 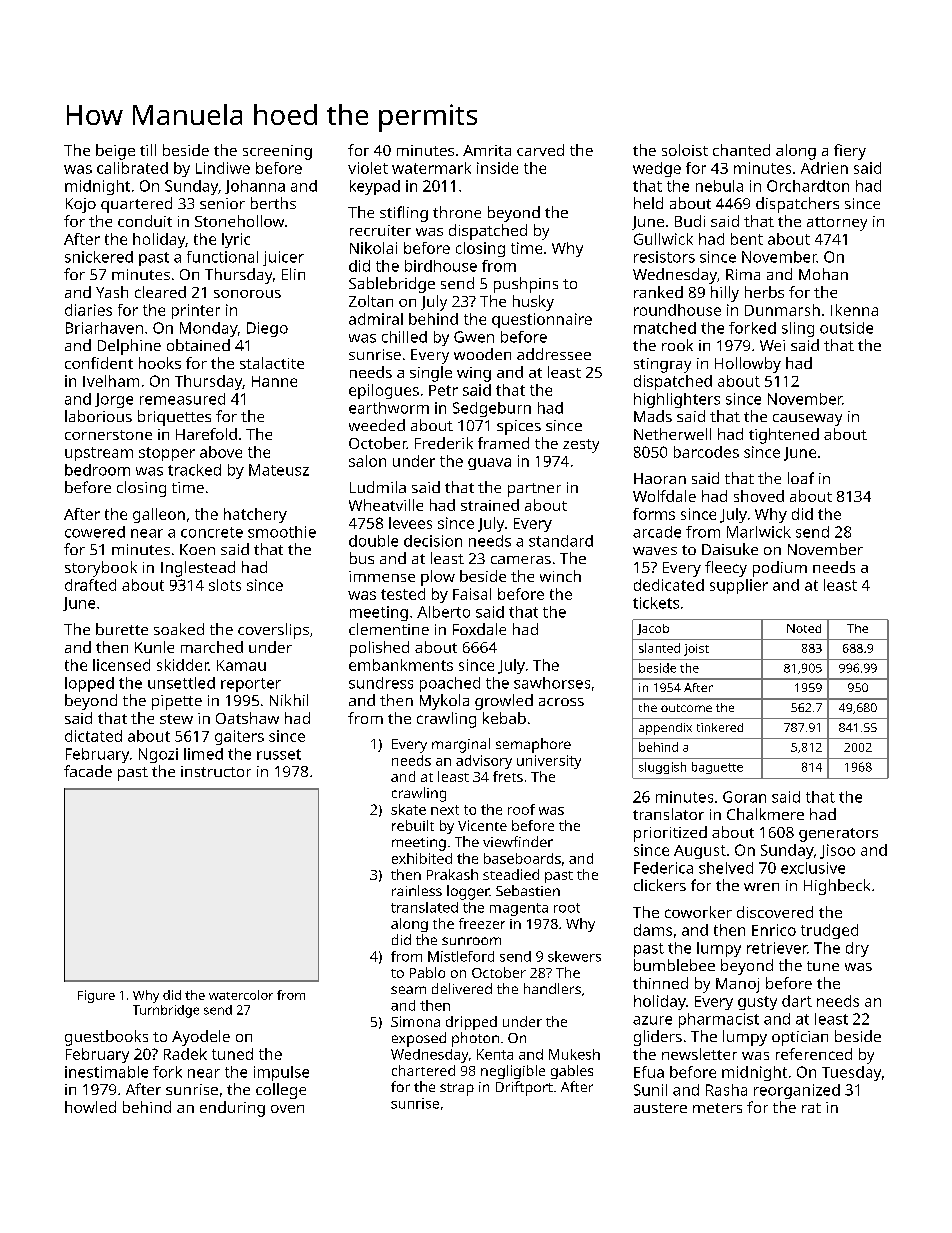 What do you see at coordinates (216, 771) in the screenshot?
I see `instructor` at bounding box center [216, 771].
